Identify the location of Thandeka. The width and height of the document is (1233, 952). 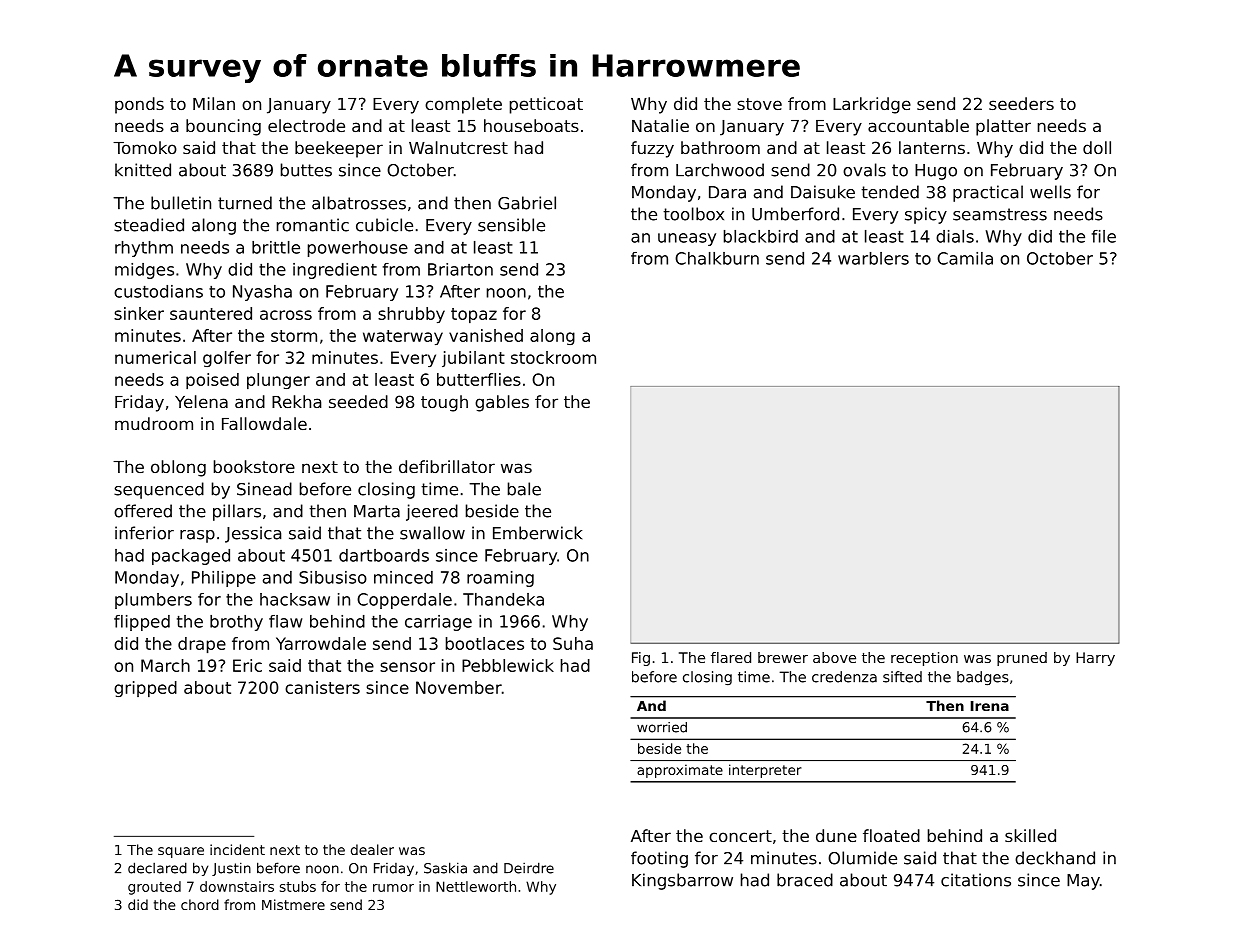
(503, 599).
